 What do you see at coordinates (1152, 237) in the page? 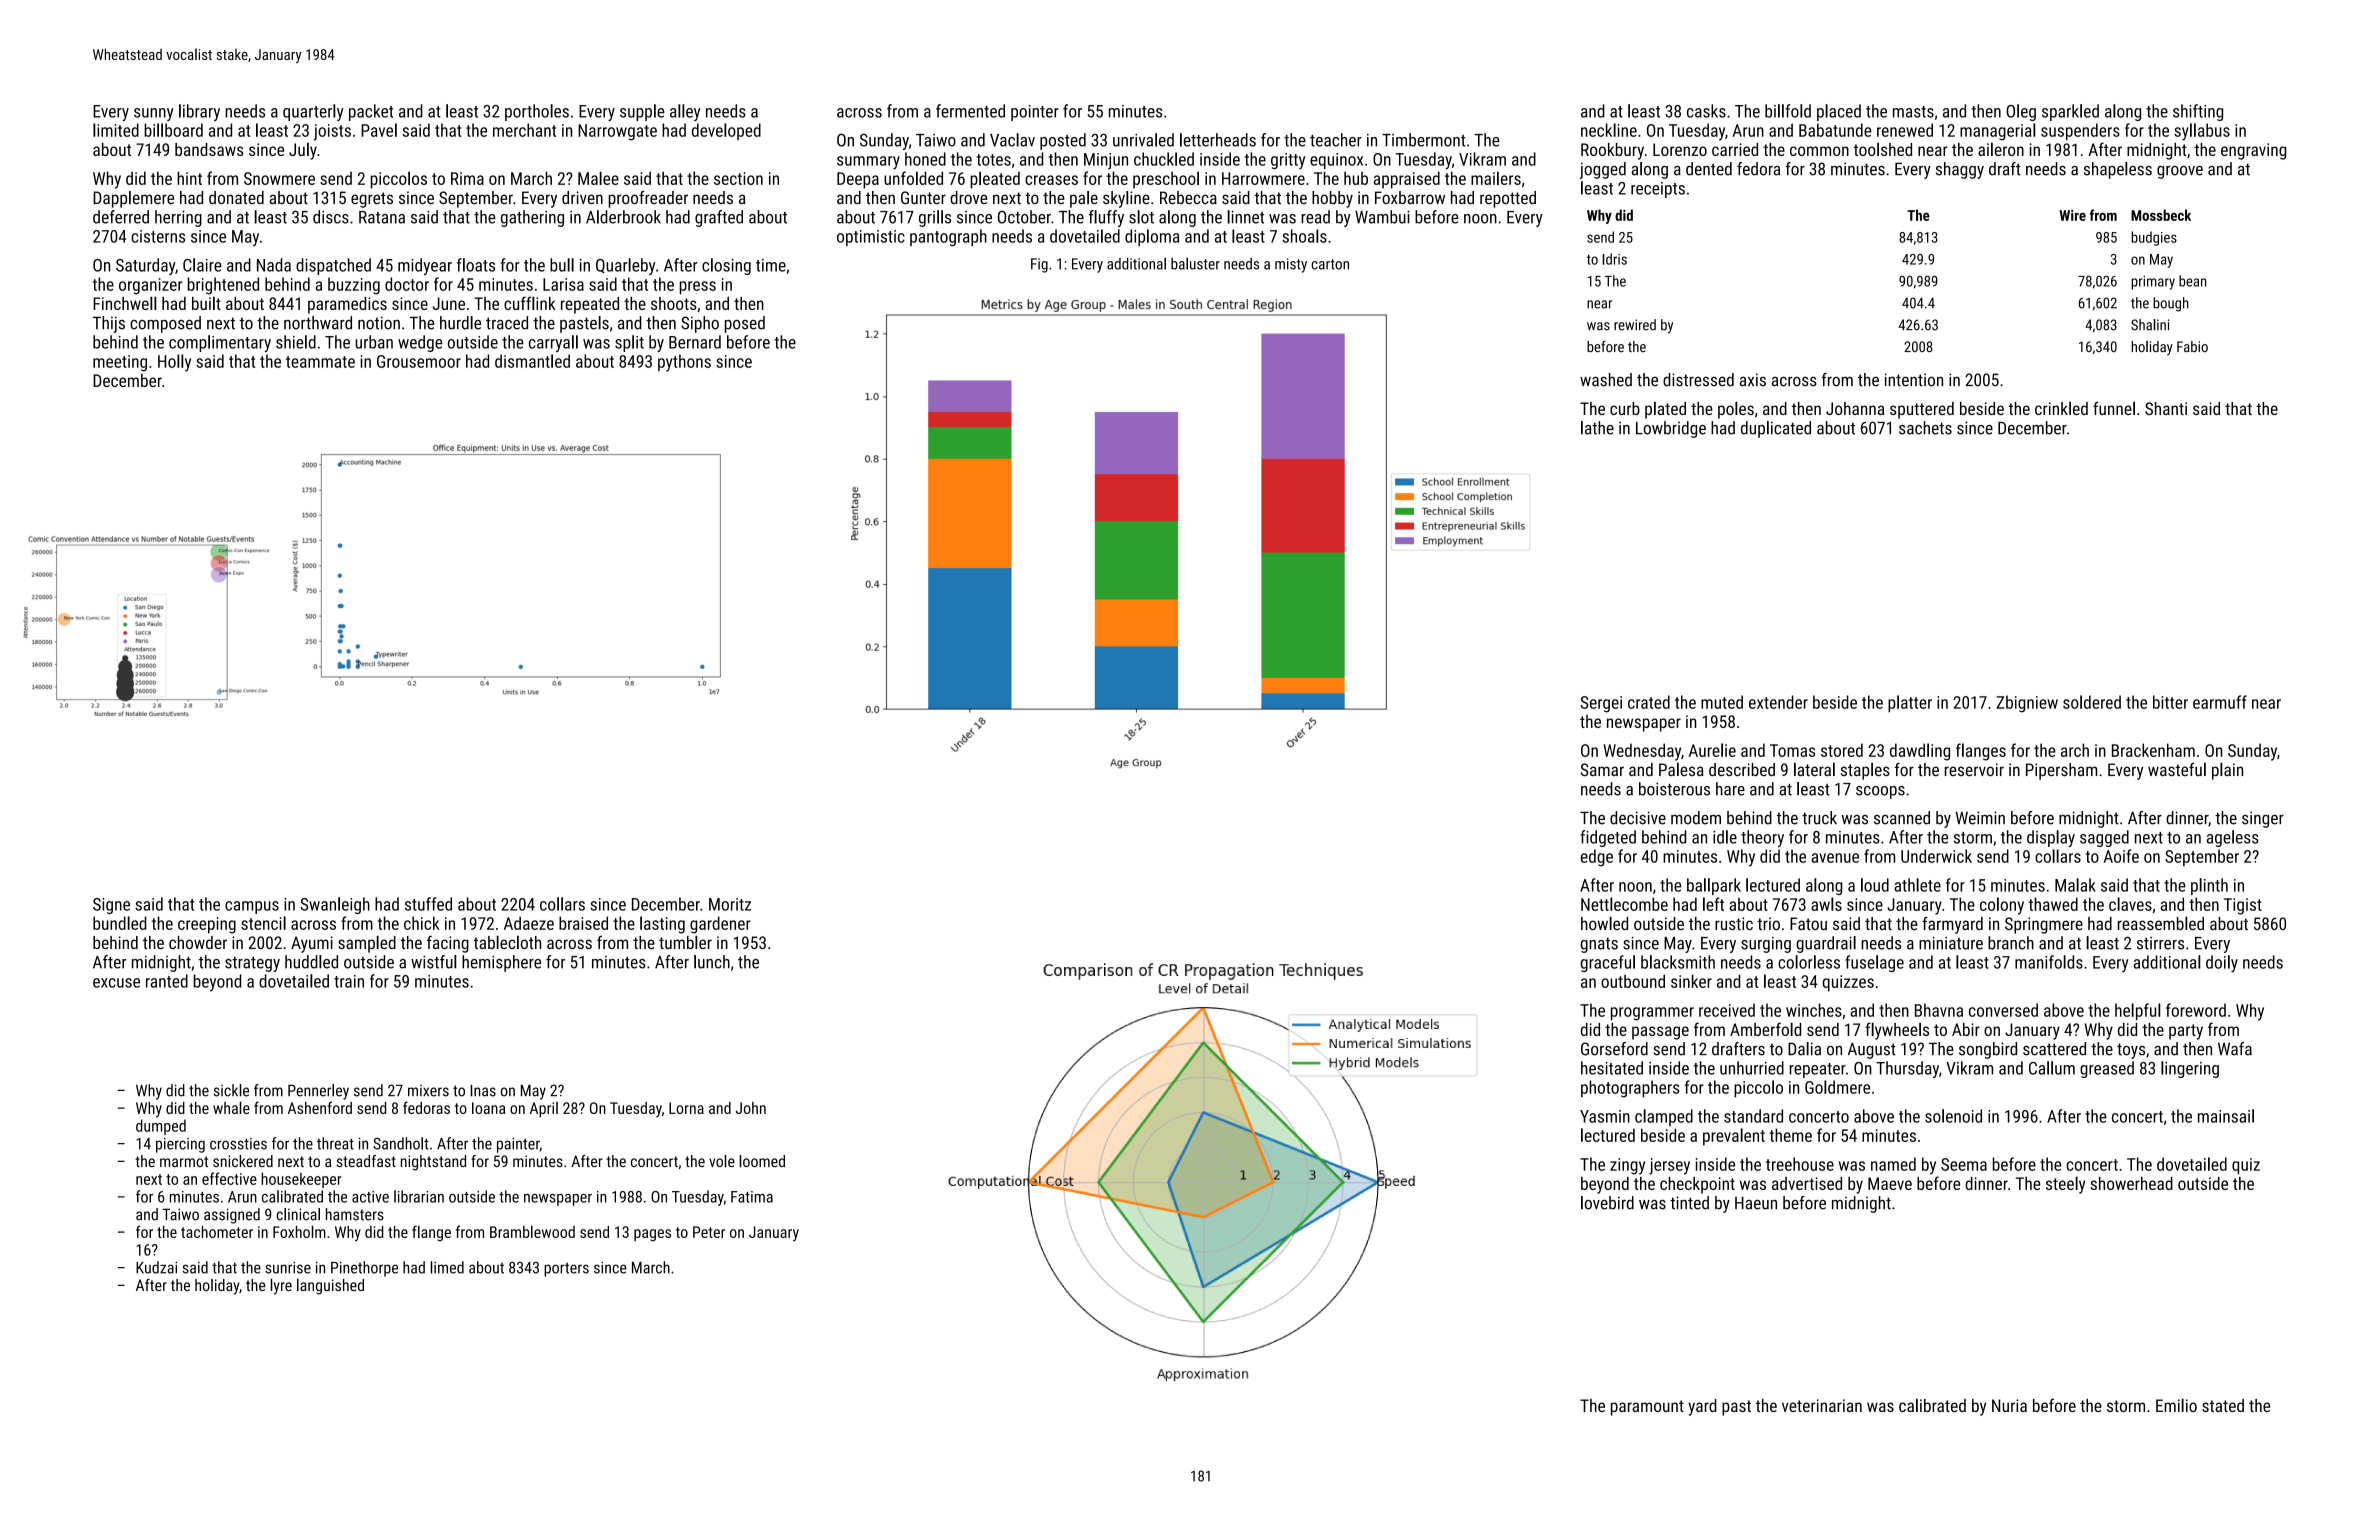
I see `diploma` at bounding box center [1152, 237].
